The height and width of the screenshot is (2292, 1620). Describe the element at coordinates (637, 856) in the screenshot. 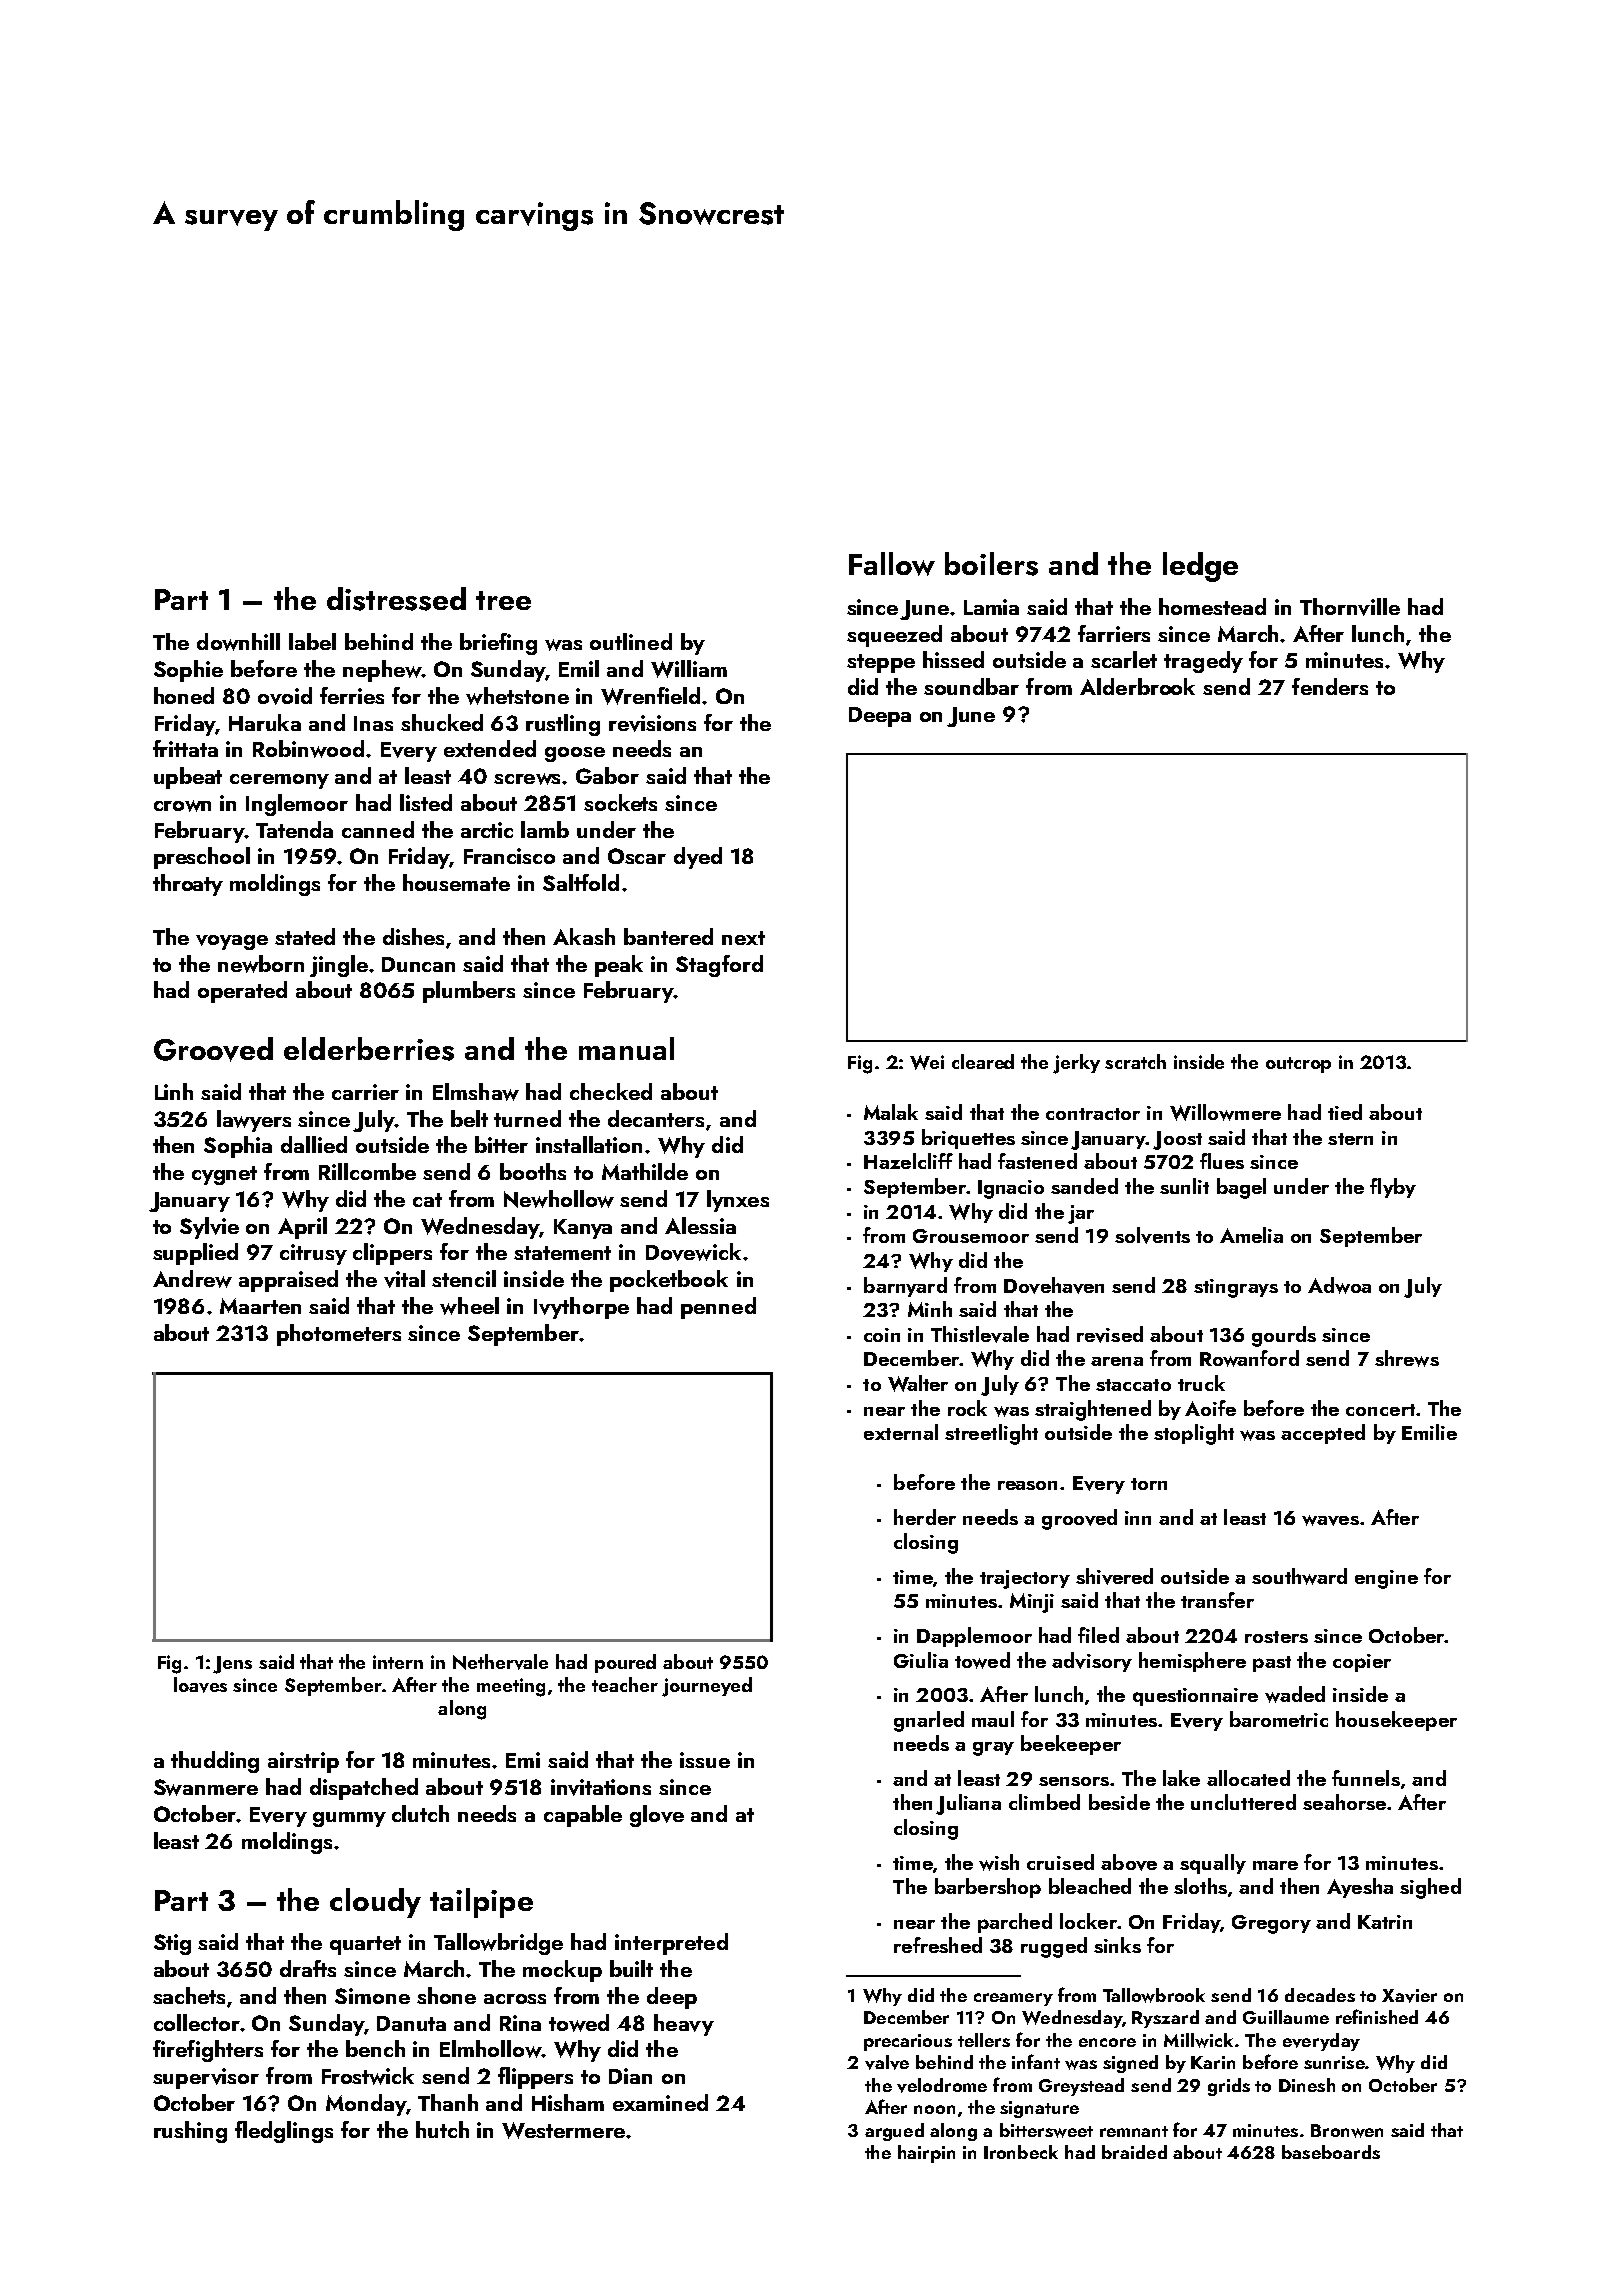

I see `Oscar` at that location.
